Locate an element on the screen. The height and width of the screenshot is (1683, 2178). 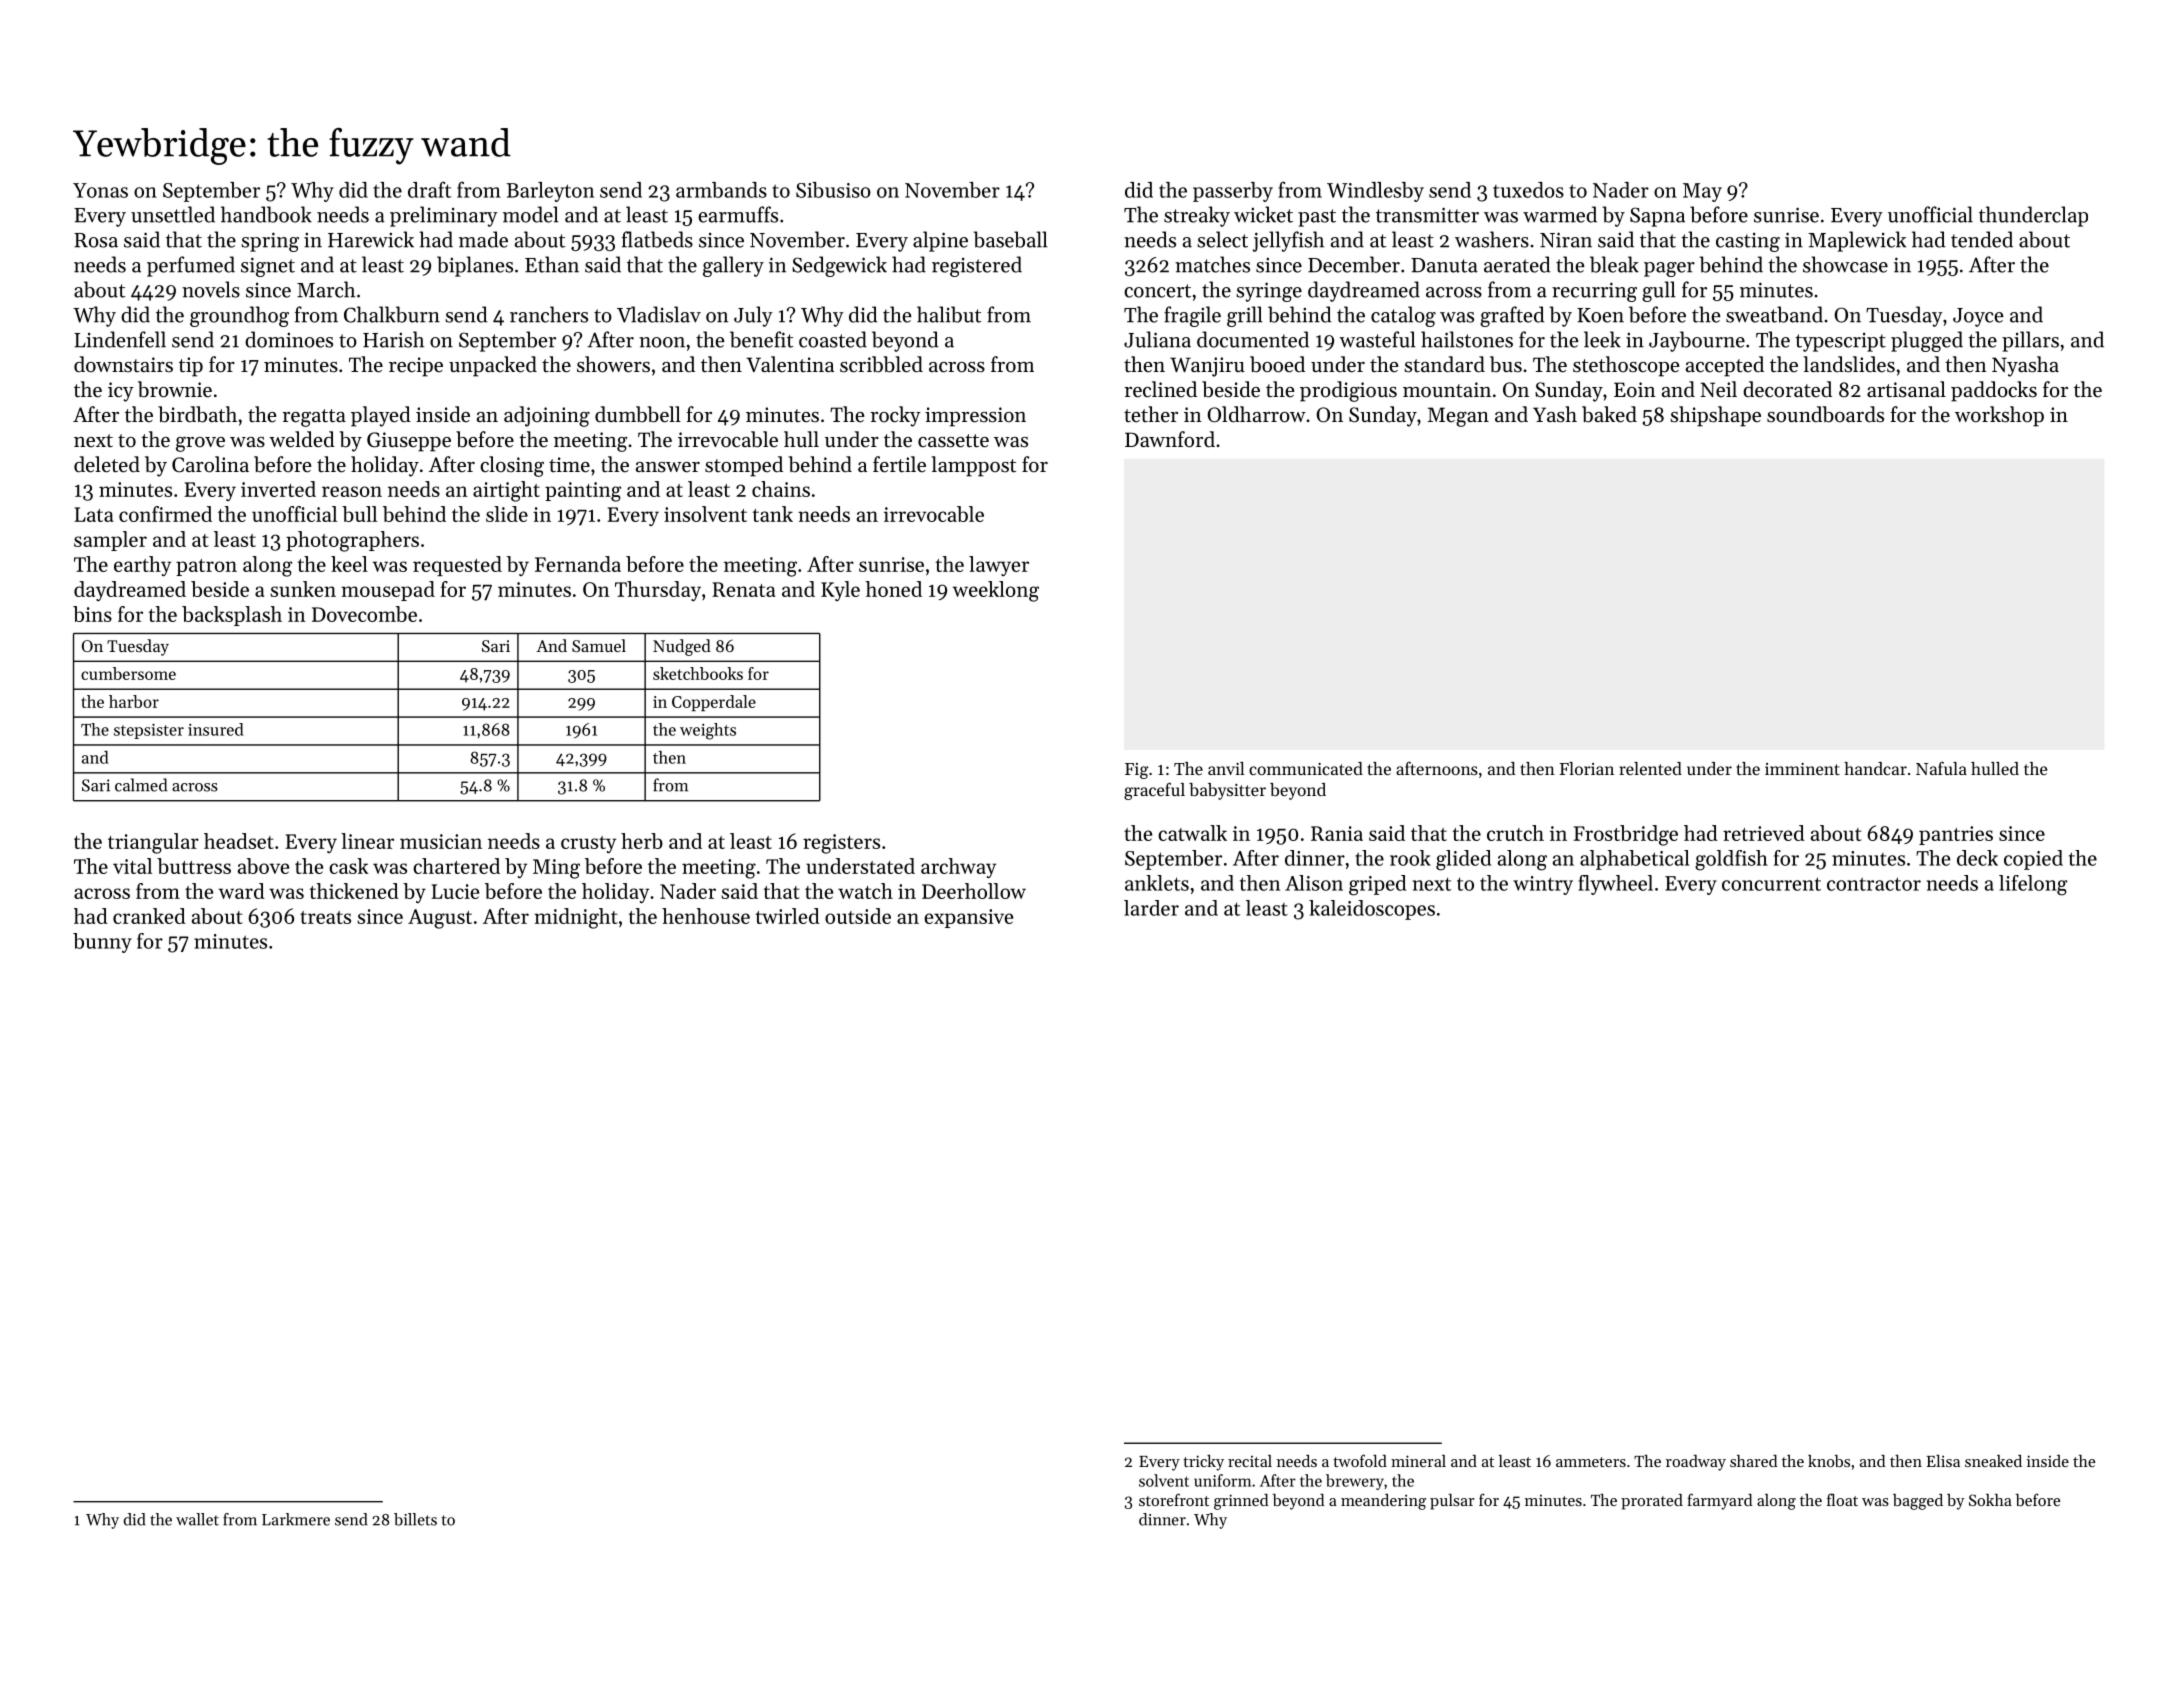
Dovecombe is located at coordinates (364, 614).
